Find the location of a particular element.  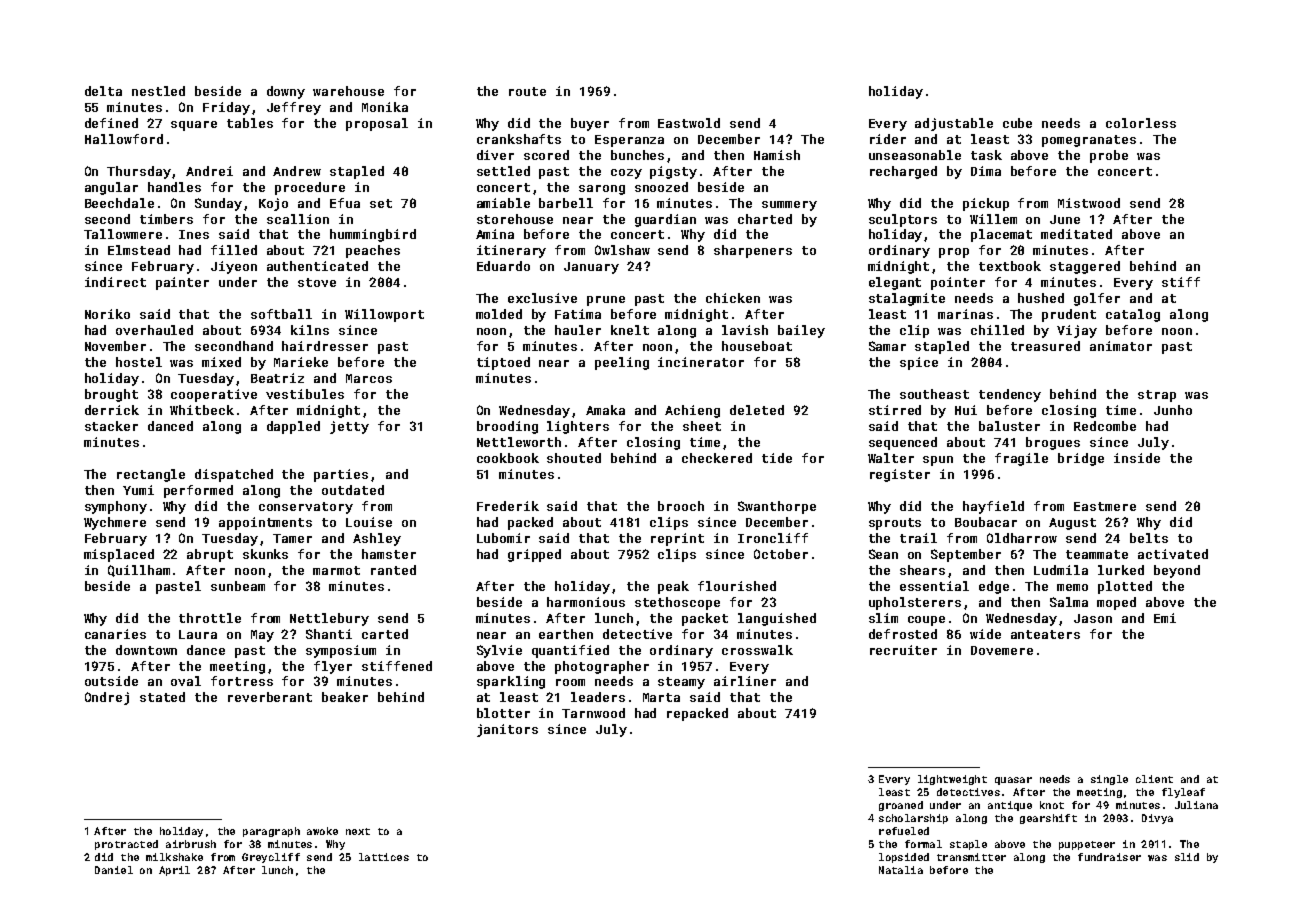

route is located at coordinates (527, 91).
